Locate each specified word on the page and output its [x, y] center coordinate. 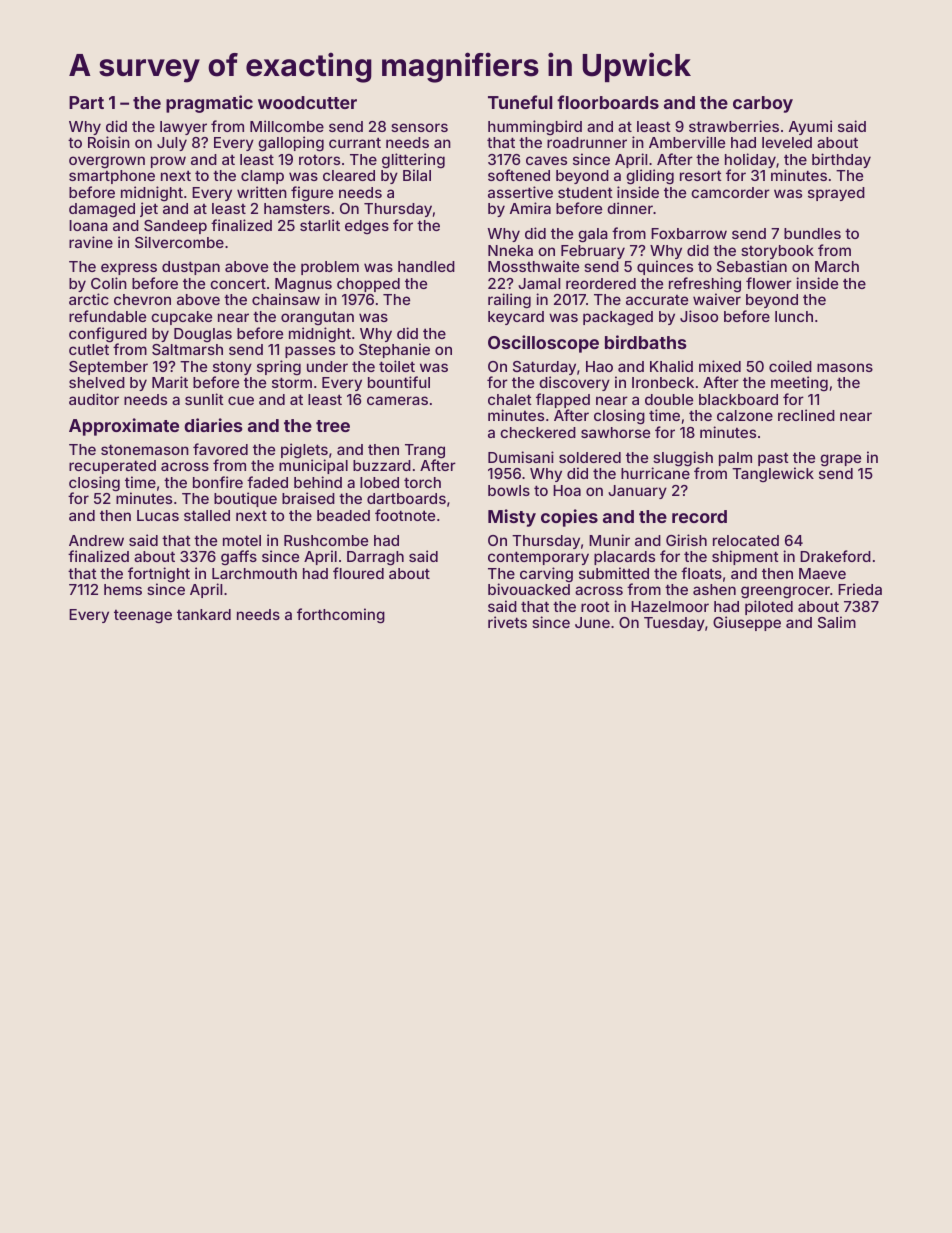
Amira [530, 208]
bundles [812, 233]
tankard [204, 614]
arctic [89, 299]
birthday [841, 160]
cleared [349, 175]
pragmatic [209, 104]
